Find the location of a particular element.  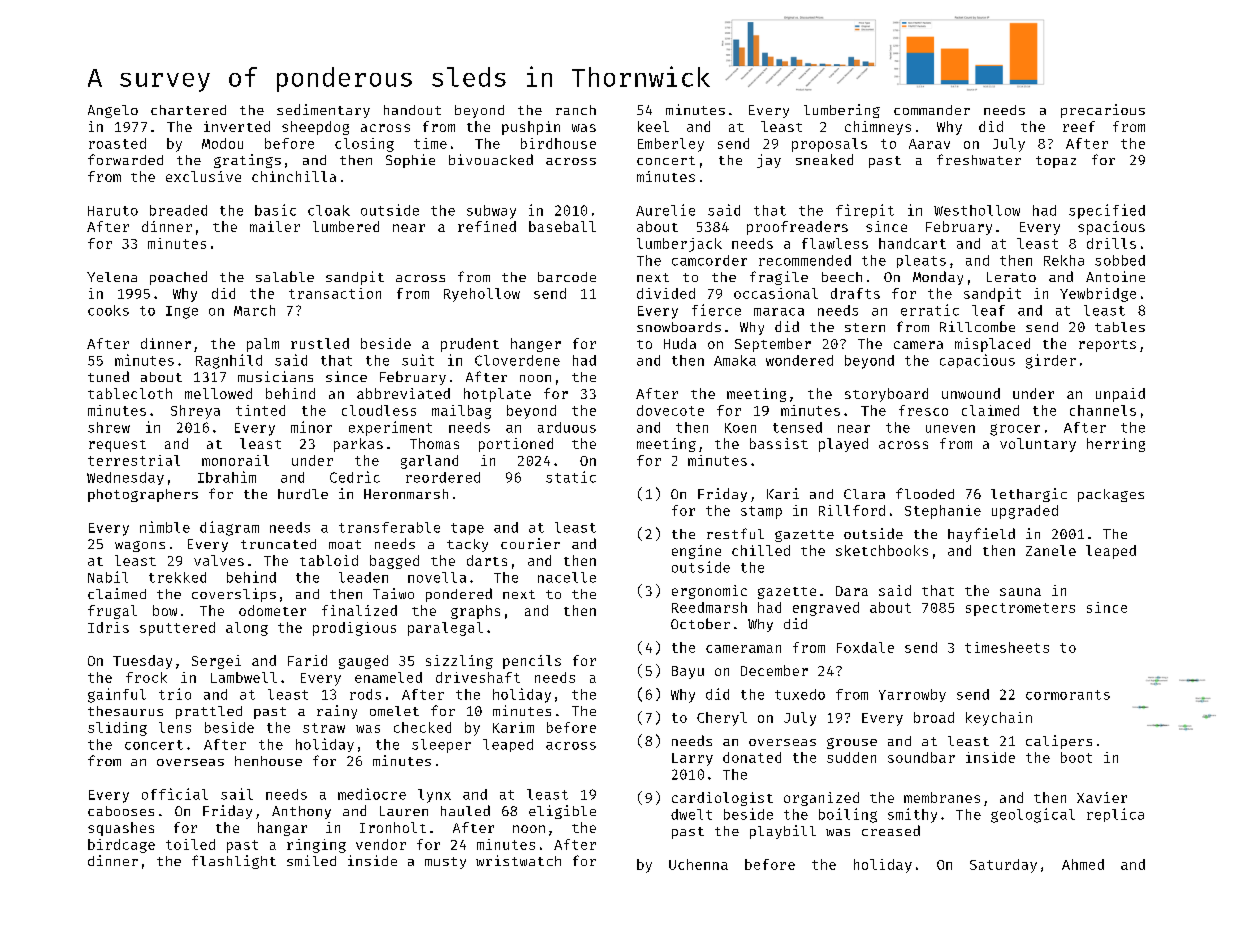

topaz is located at coordinates (1056, 162).
